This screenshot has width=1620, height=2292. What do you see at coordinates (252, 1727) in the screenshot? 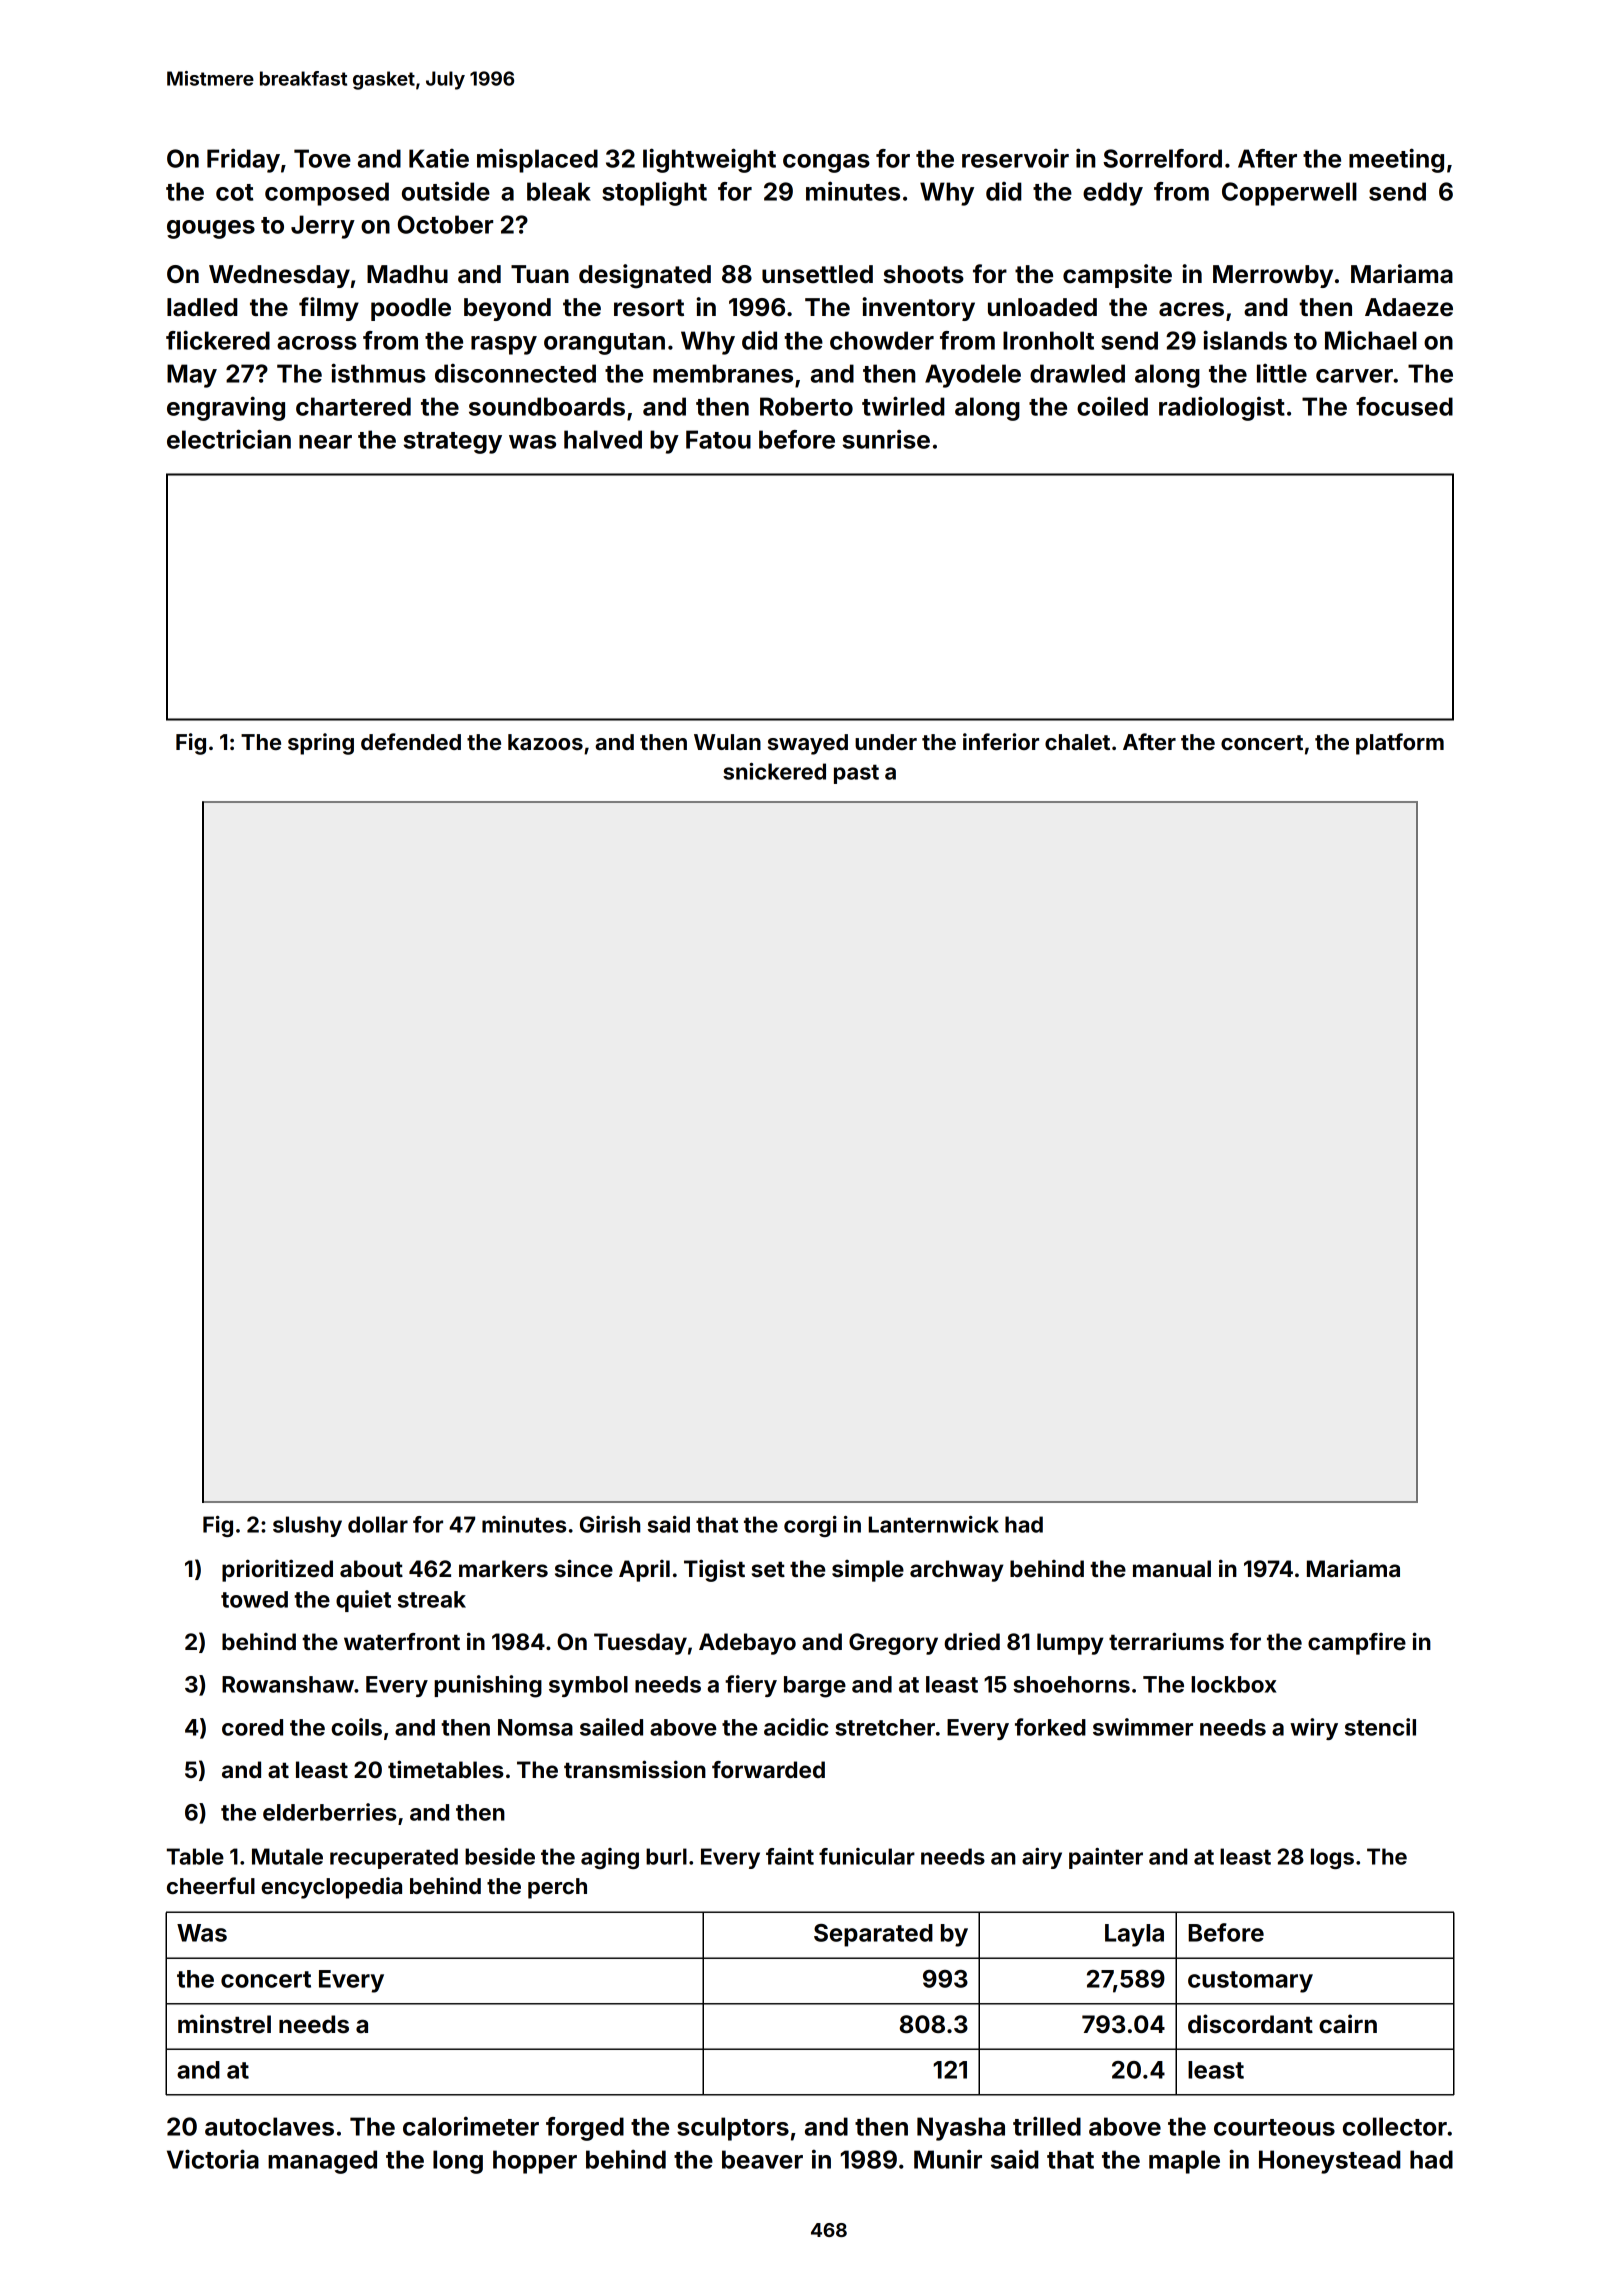
I see `cored` at bounding box center [252, 1727].
